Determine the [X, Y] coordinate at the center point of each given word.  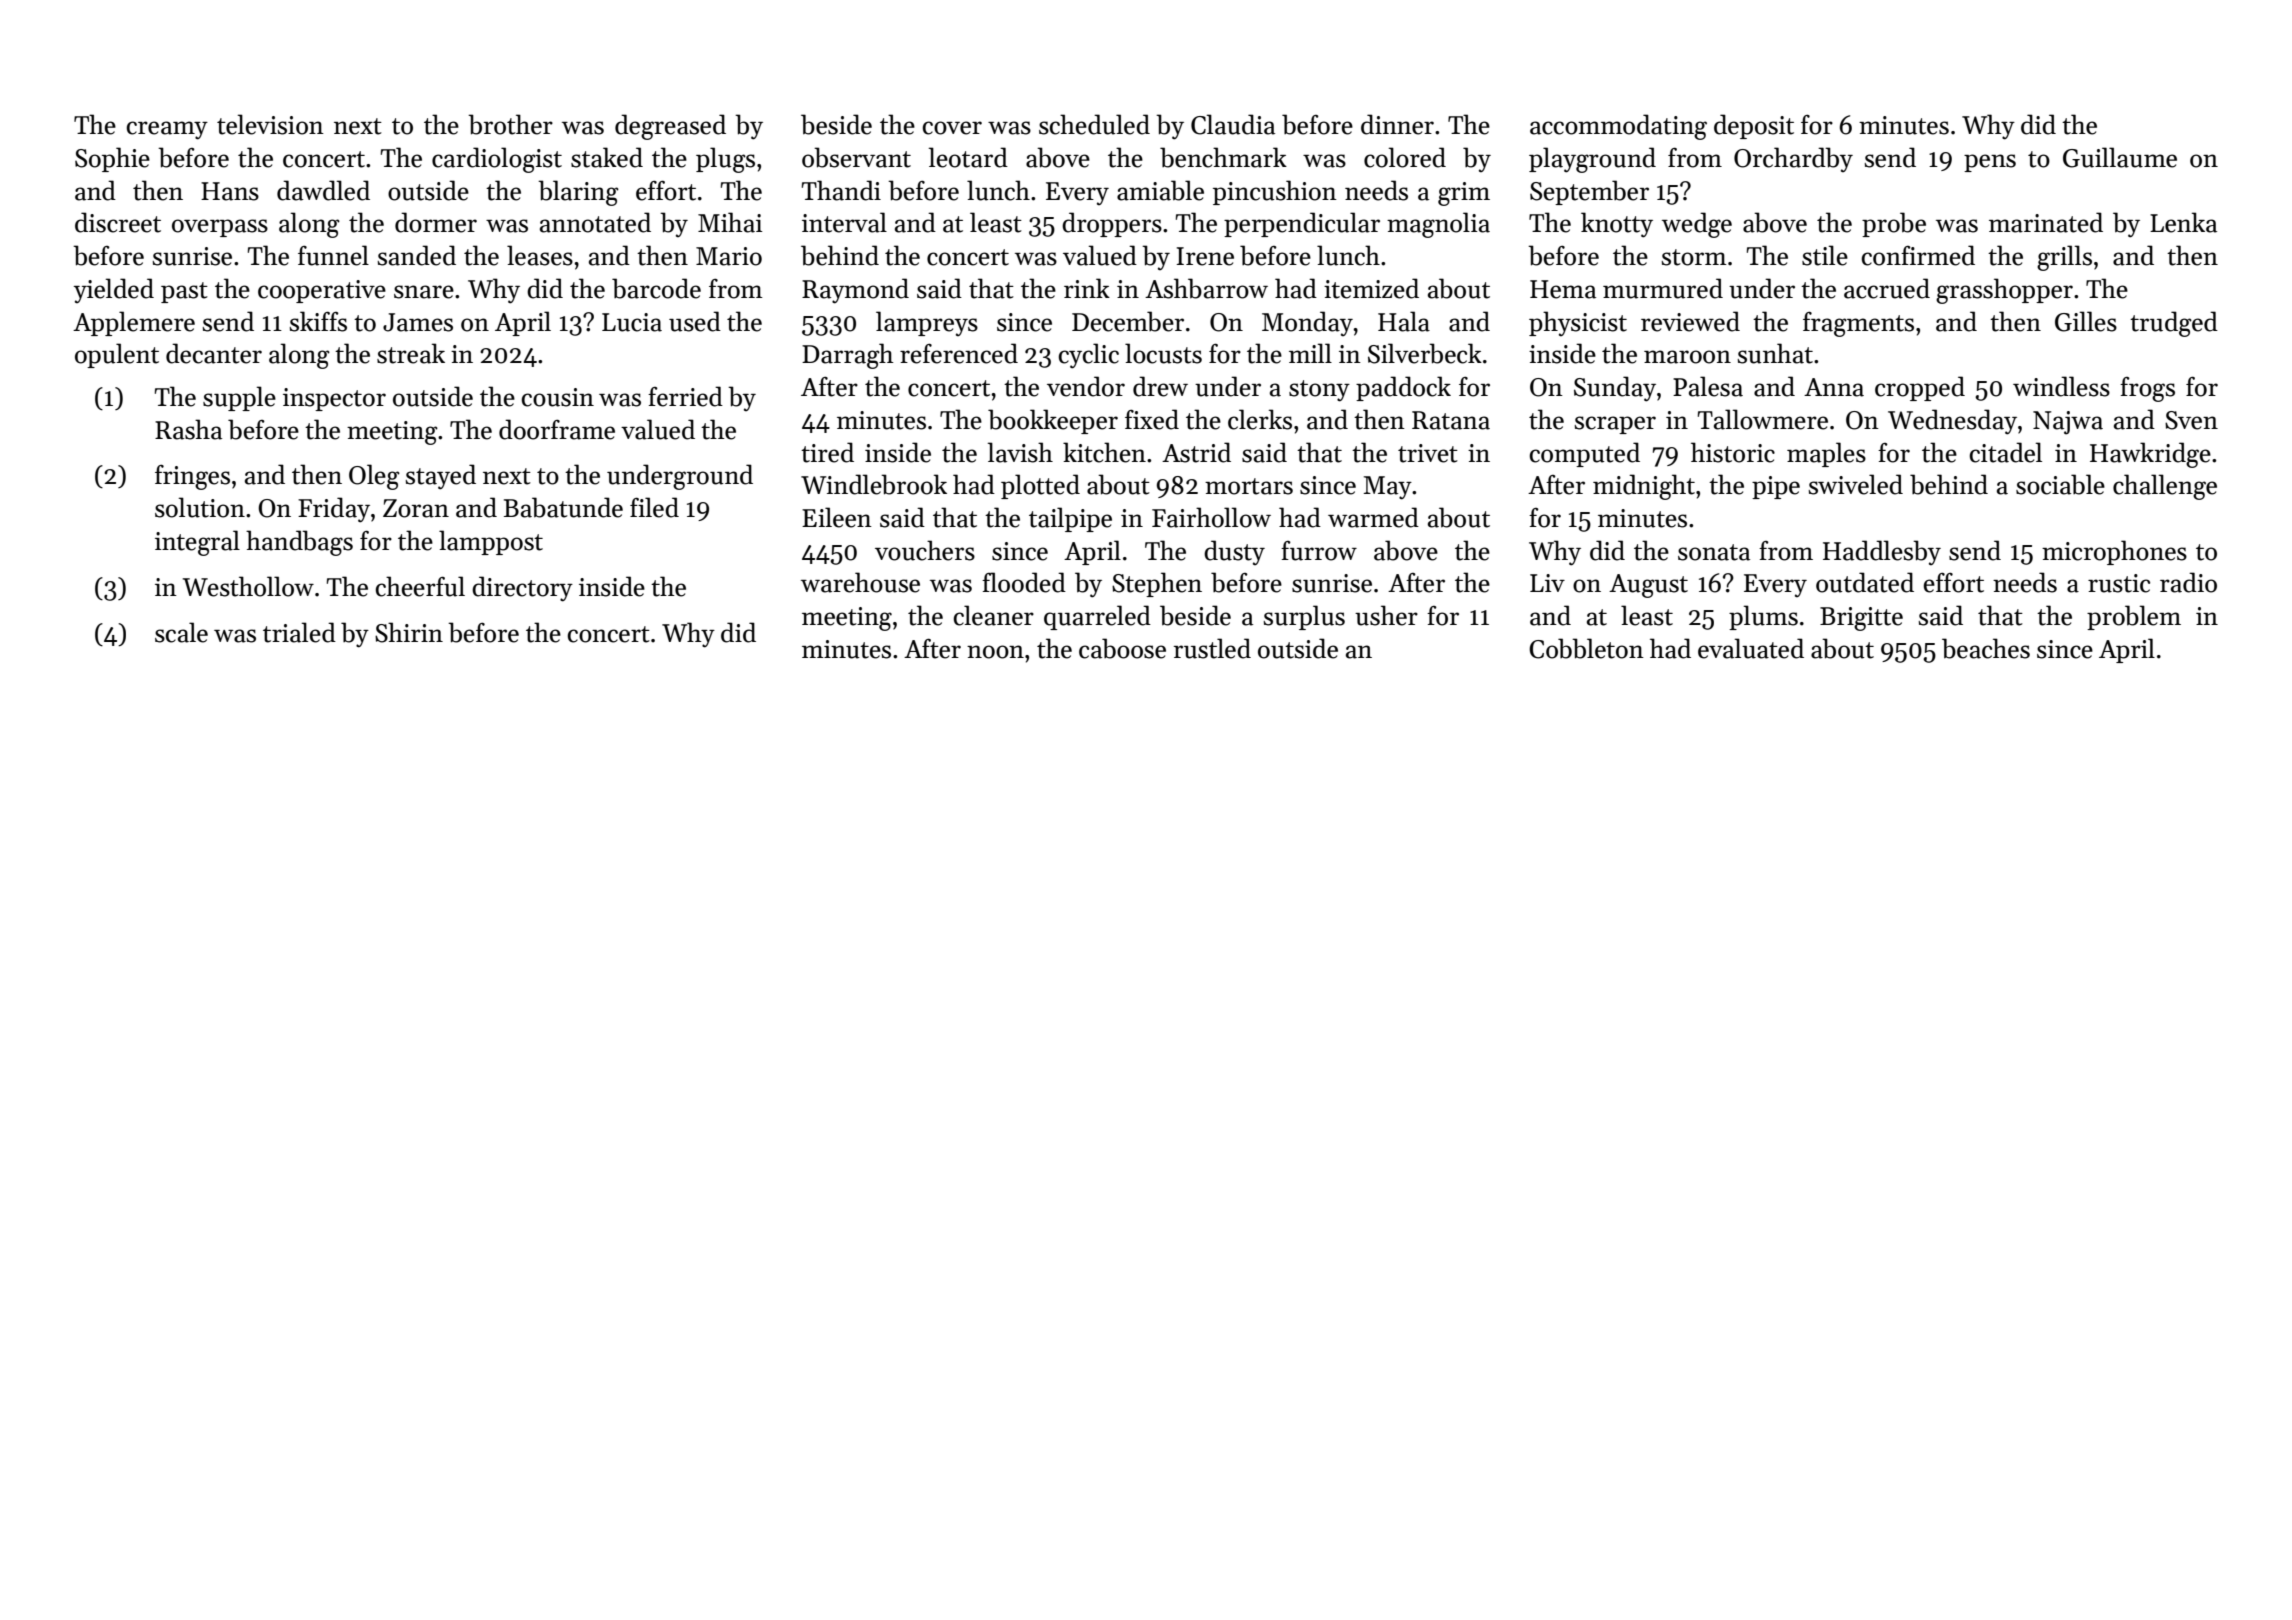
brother [510, 124]
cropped [1920, 388]
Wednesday [1952, 422]
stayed [441, 477]
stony [1319, 391]
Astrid [1196, 452]
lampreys [927, 323]
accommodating [1618, 127]
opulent [117, 355]
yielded [114, 290]
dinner [1397, 124]
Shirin [409, 632]
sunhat [1775, 353]
